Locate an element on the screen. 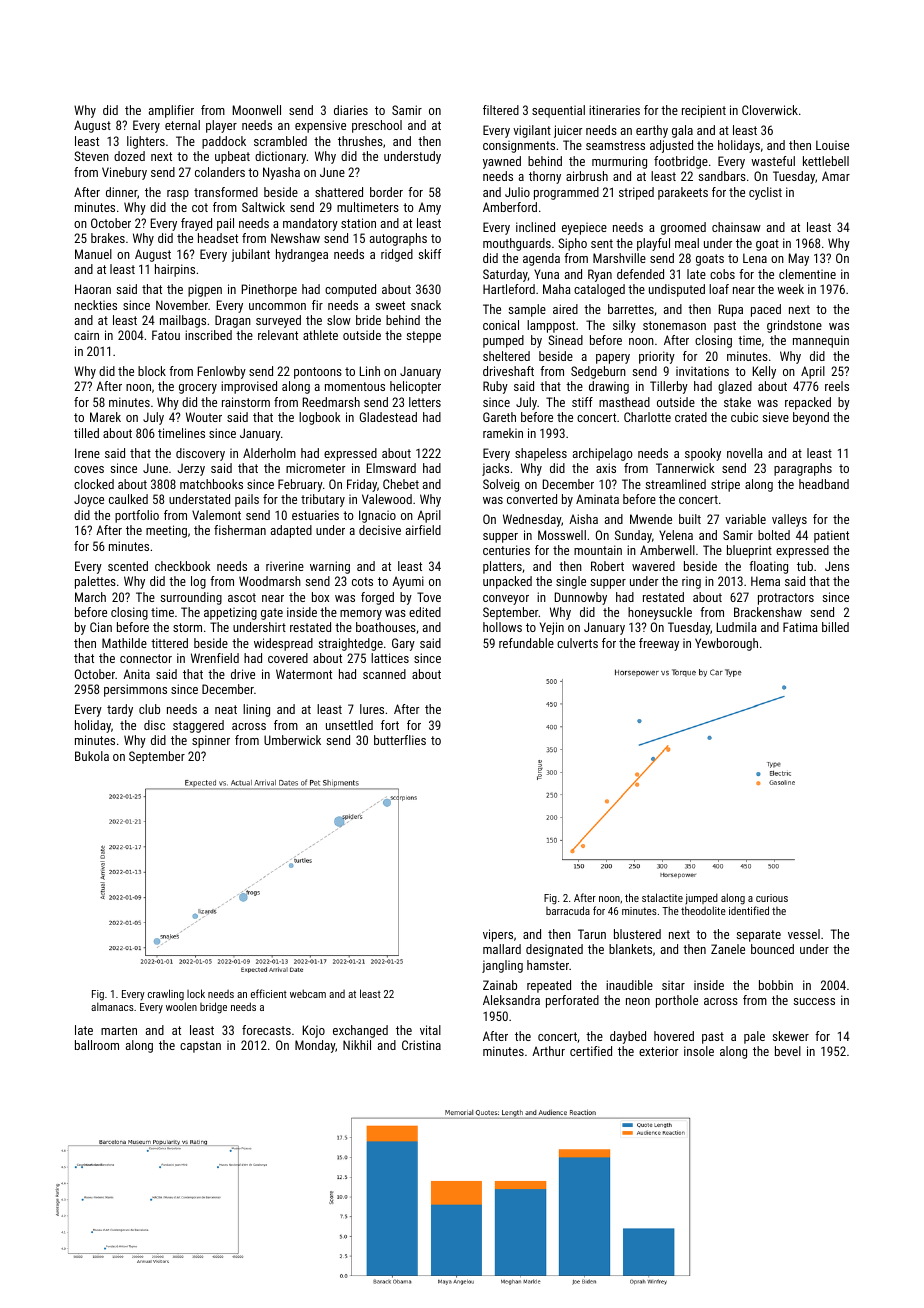 The height and width of the screenshot is (1308, 924). Bukola is located at coordinates (92, 756).
